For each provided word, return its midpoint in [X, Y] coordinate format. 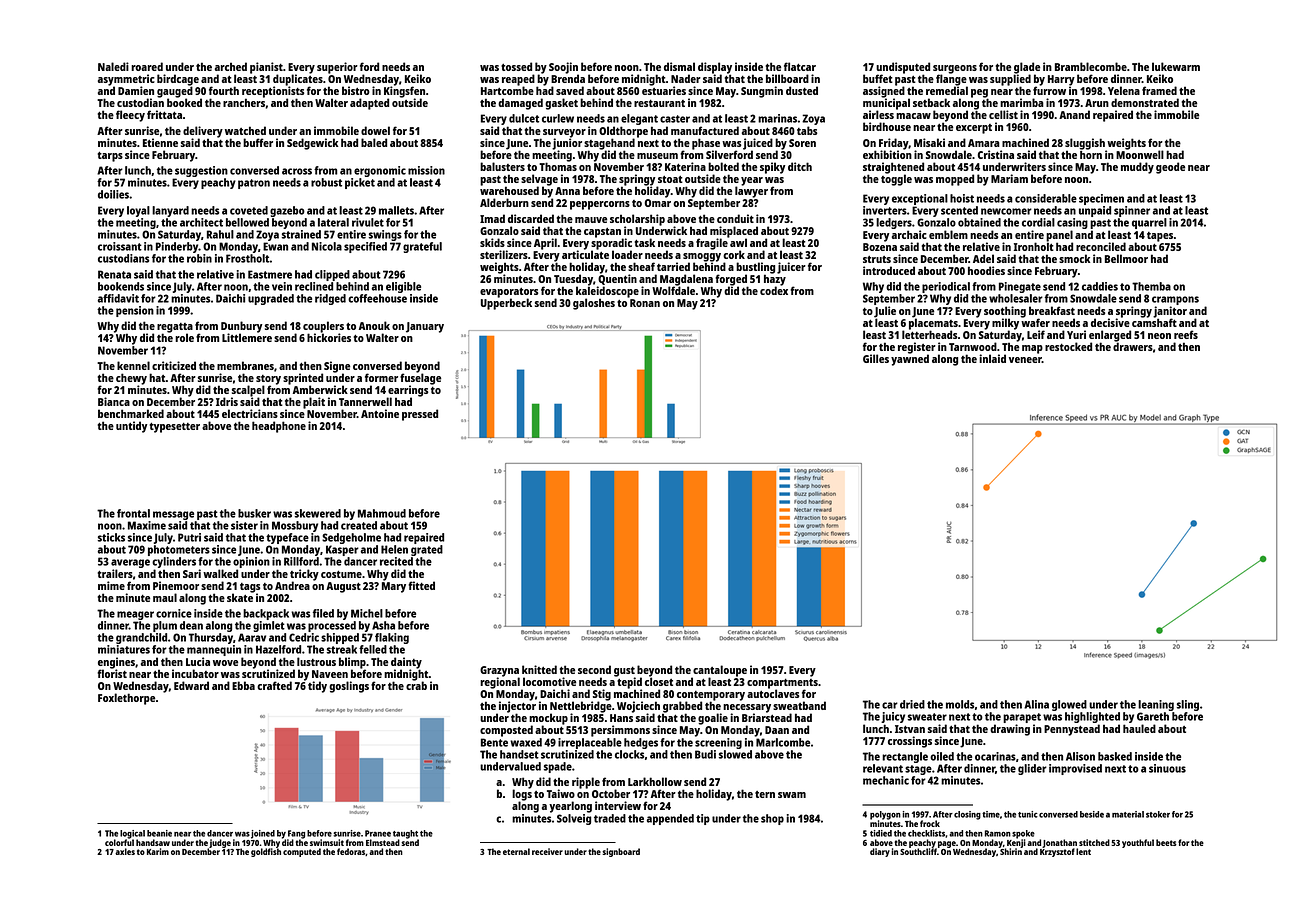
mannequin [214, 650]
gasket [561, 104]
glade [1027, 68]
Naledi [113, 66]
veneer [1025, 360]
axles [125, 851]
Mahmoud [382, 513]
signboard [621, 852]
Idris [227, 401]
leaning [1156, 705]
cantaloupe [720, 671]
